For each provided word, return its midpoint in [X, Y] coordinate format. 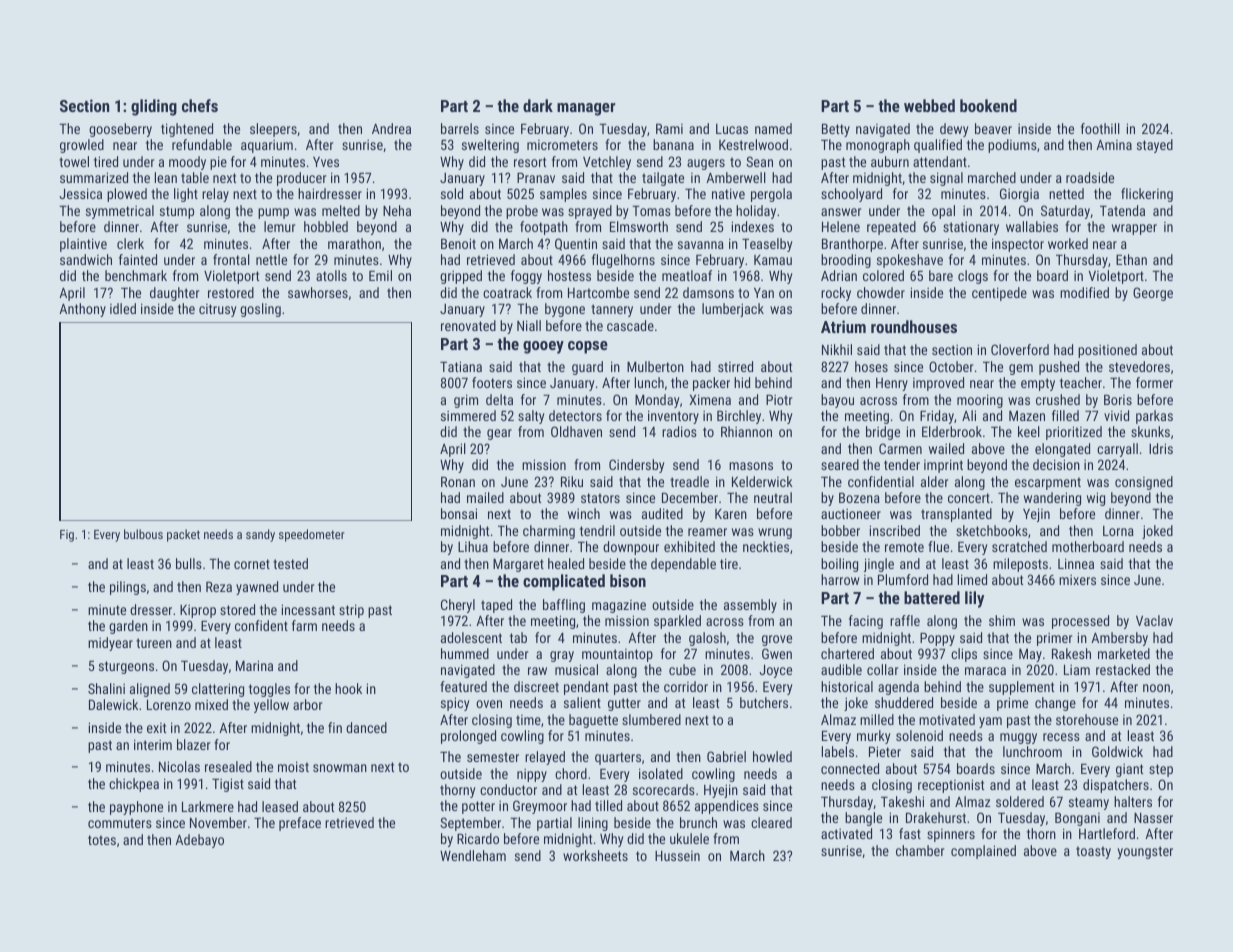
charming [549, 532]
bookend [988, 105]
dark [538, 105]
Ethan [1131, 259]
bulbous [143, 534]
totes [102, 840]
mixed [211, 704]
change [1055, 704]
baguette [593, 721]
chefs [200, 105]
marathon [354, 243]
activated [846, 833]
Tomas [651, 211]
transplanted [956, 515]
